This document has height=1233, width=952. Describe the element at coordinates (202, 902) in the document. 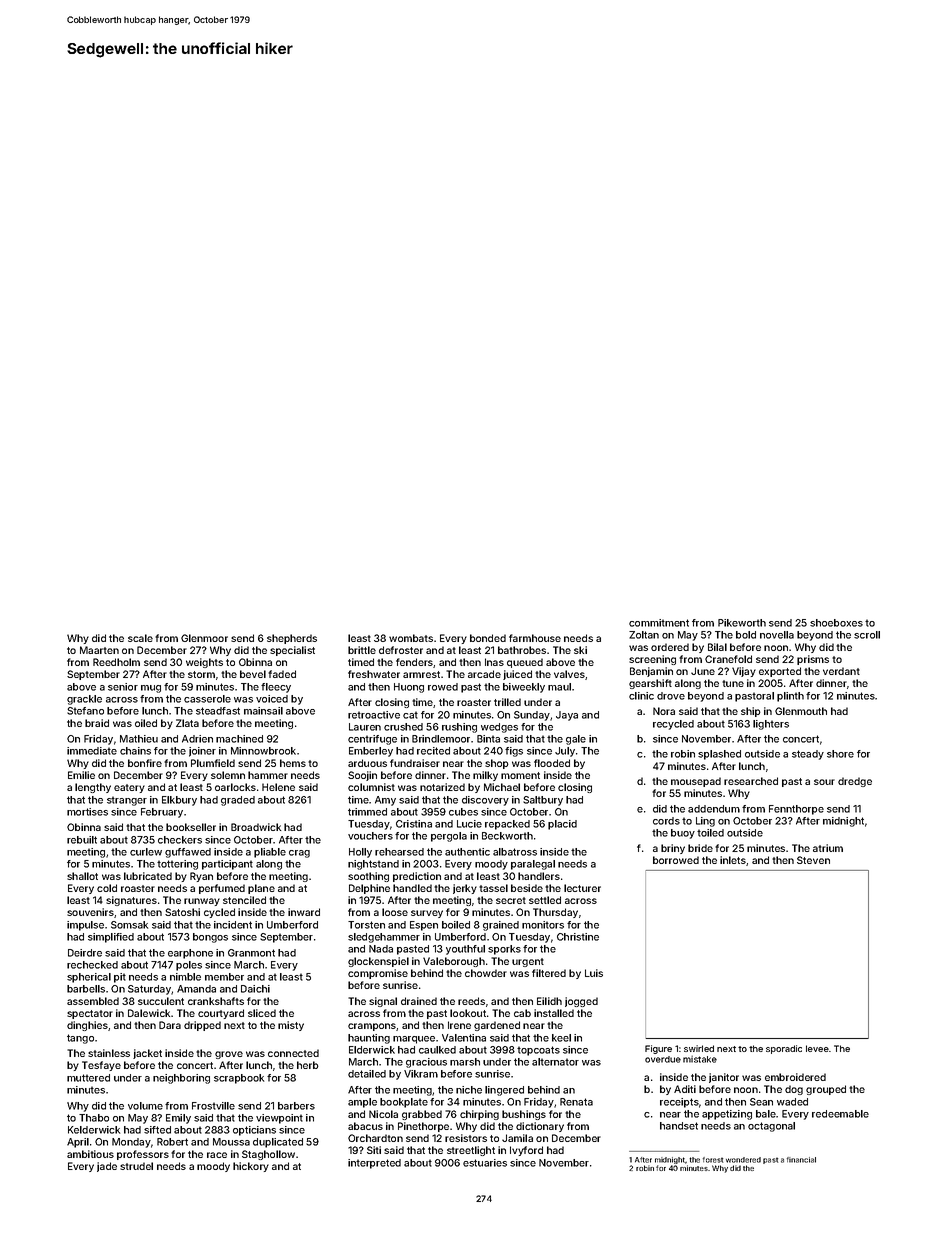

I see `runway` at that location.
